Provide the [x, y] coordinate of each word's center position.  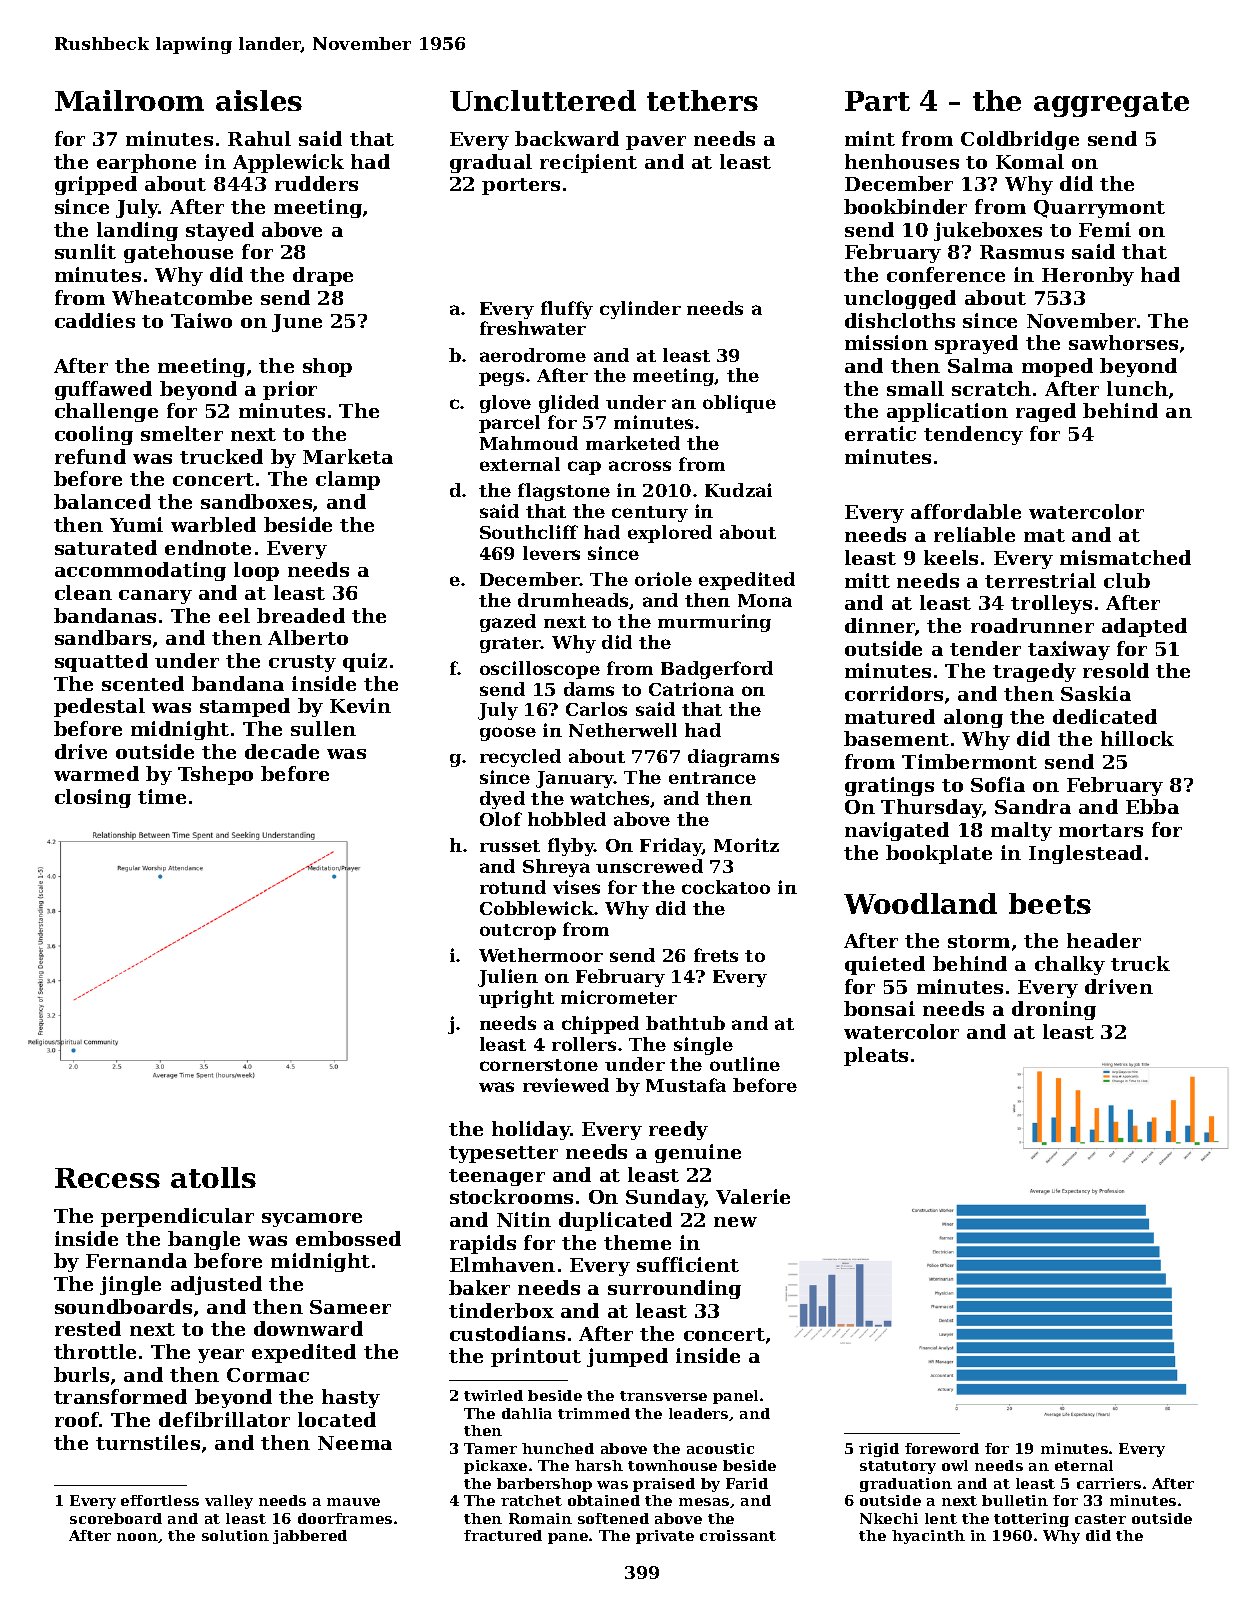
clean [83, 592]
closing [93, 798]
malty [1021, 831]
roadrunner [1032, 625]
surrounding [674, 1289]
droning [1054, 1010]
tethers [702, 100]
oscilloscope [540, 670]
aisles [259, 100]
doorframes [345, 1518]
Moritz [746, 845]
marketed [633, 443]
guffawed [103, 390]
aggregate [1111, 104]
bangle [204, 1240]
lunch [1137, 388]
